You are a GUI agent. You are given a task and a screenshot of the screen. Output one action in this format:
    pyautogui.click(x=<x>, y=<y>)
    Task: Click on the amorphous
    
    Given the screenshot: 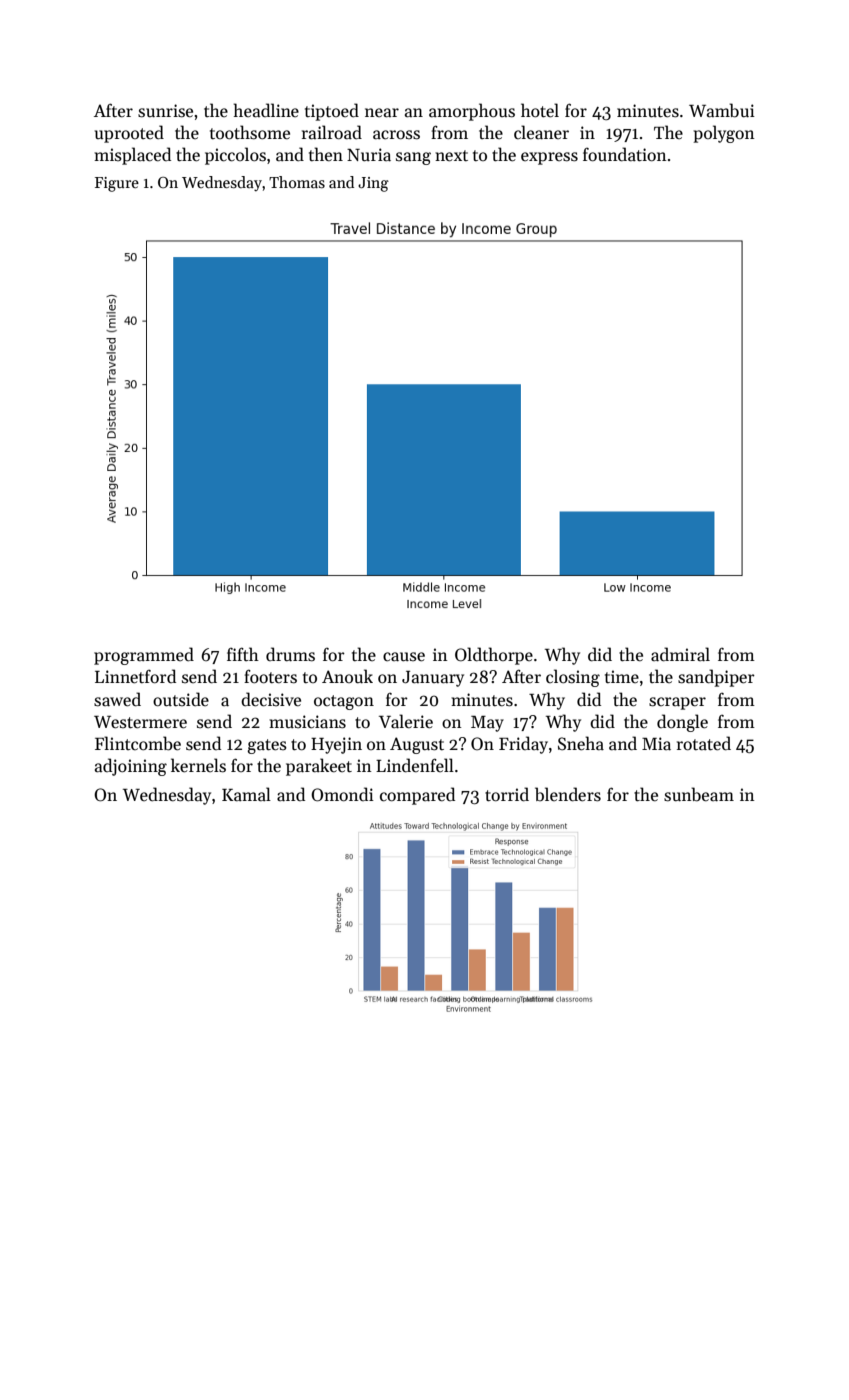 What is the action you would take?
    pyautogui.click(x=472, y=112)
